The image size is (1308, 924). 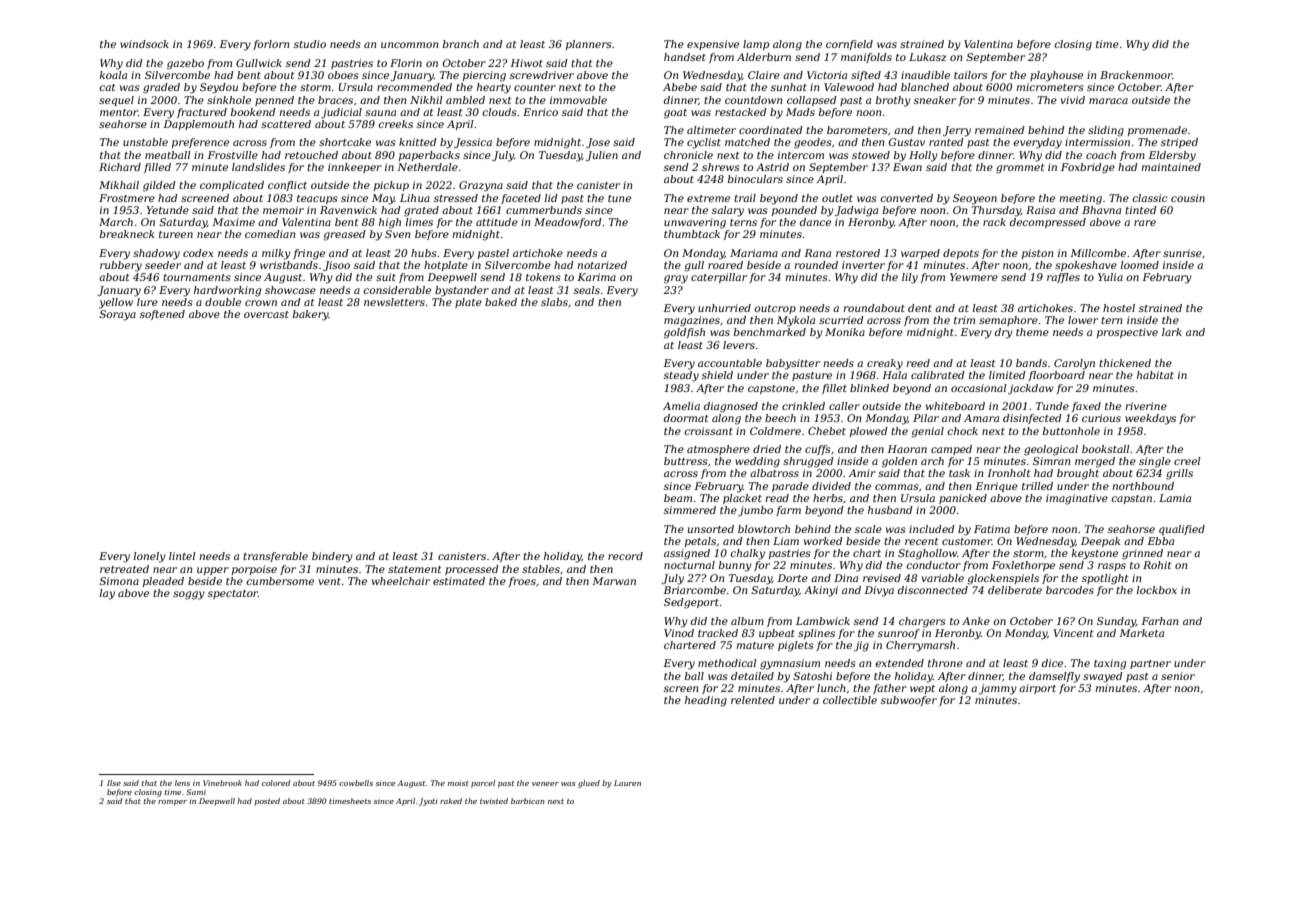 What do you see at coordinates (927, 57) in the document?
I see `Lukasz` at bounding box center [927, 57].
